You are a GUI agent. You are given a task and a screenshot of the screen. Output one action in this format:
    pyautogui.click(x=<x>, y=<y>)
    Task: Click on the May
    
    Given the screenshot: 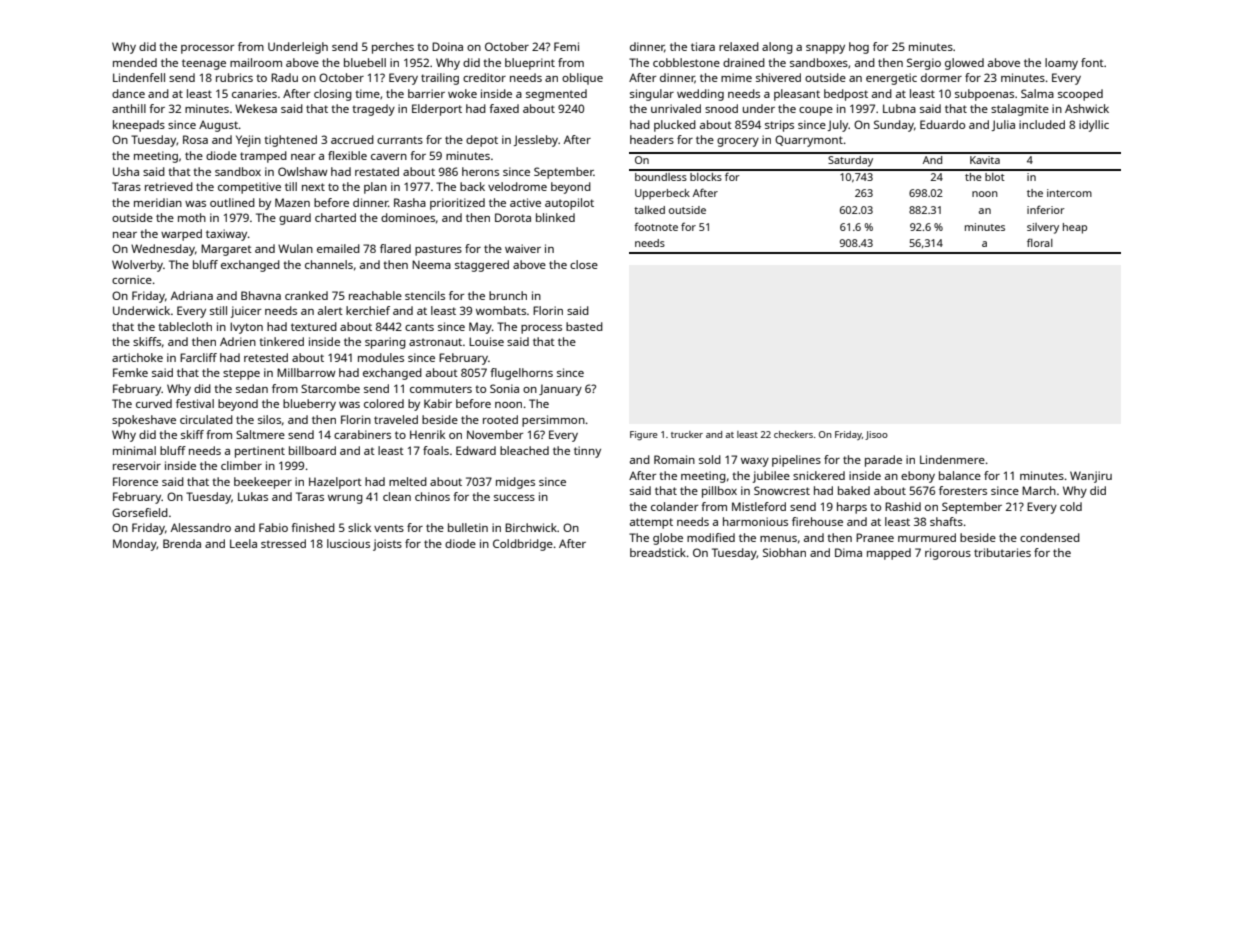 What is the action you would take?
    pyautogui.click(x=480, y=328)
